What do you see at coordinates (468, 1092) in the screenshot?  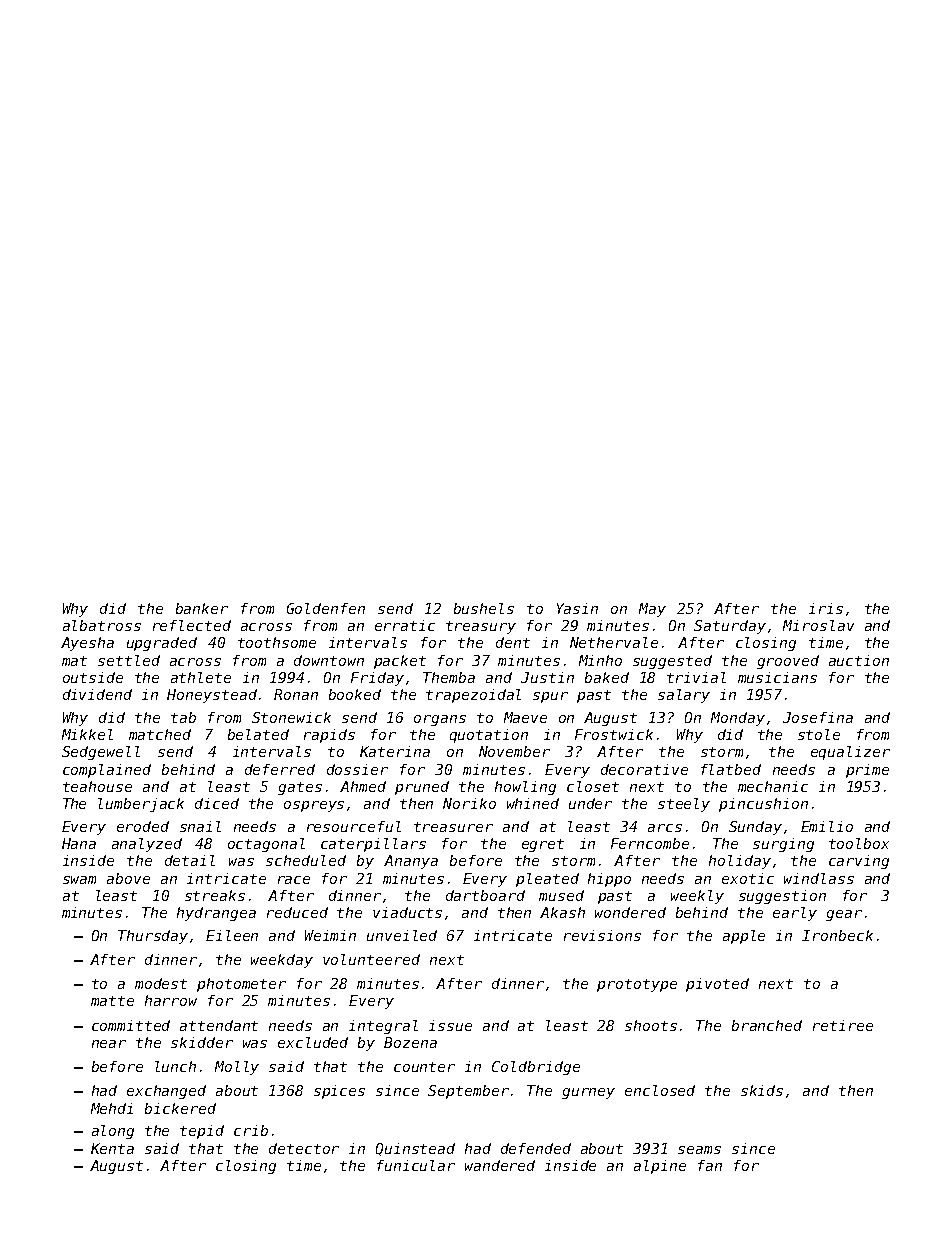 I see `September` at bounding box center [468, 1092].
